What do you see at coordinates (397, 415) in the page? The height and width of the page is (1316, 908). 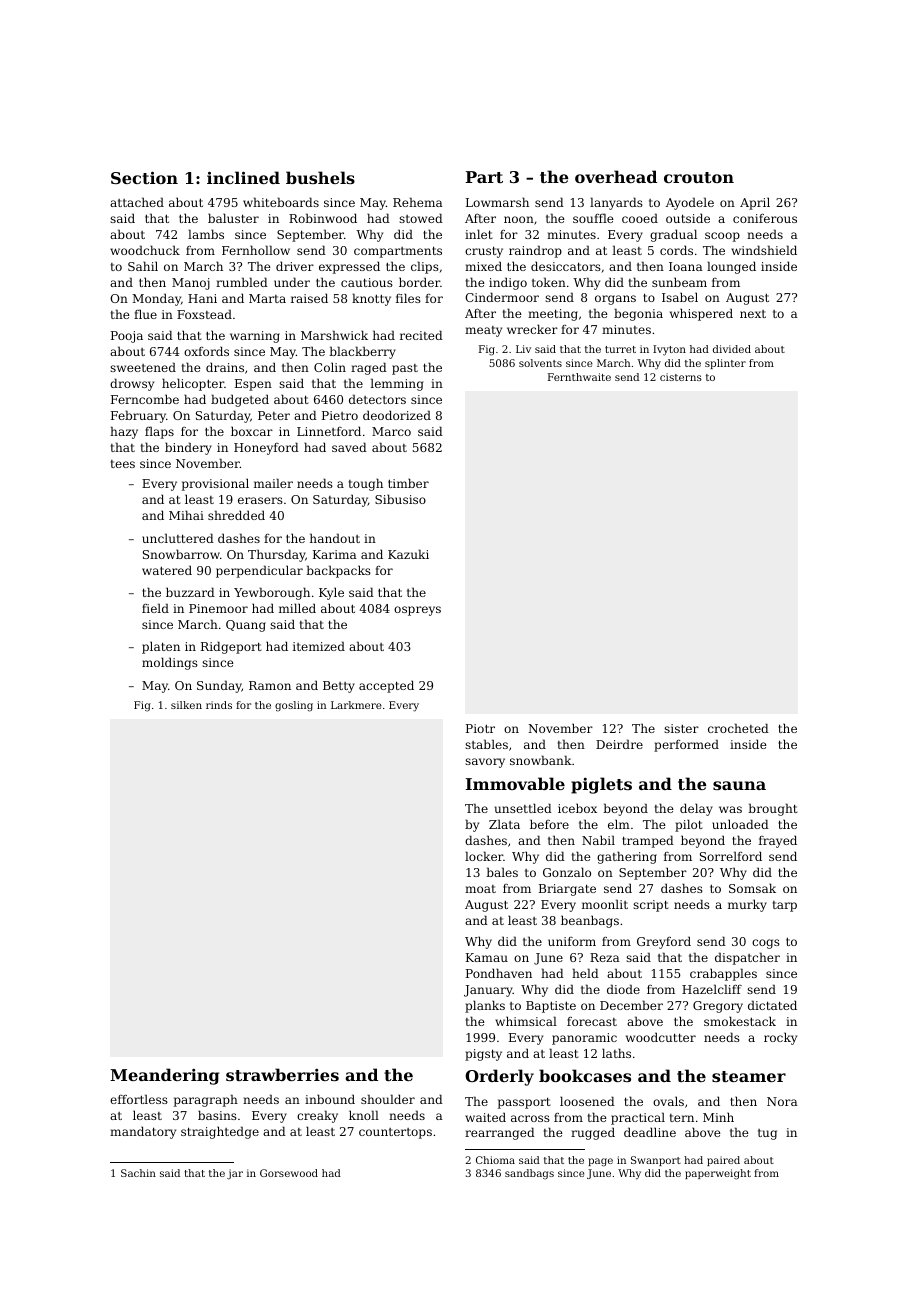 I see `deodorized` at bounding box center [397, 415].
